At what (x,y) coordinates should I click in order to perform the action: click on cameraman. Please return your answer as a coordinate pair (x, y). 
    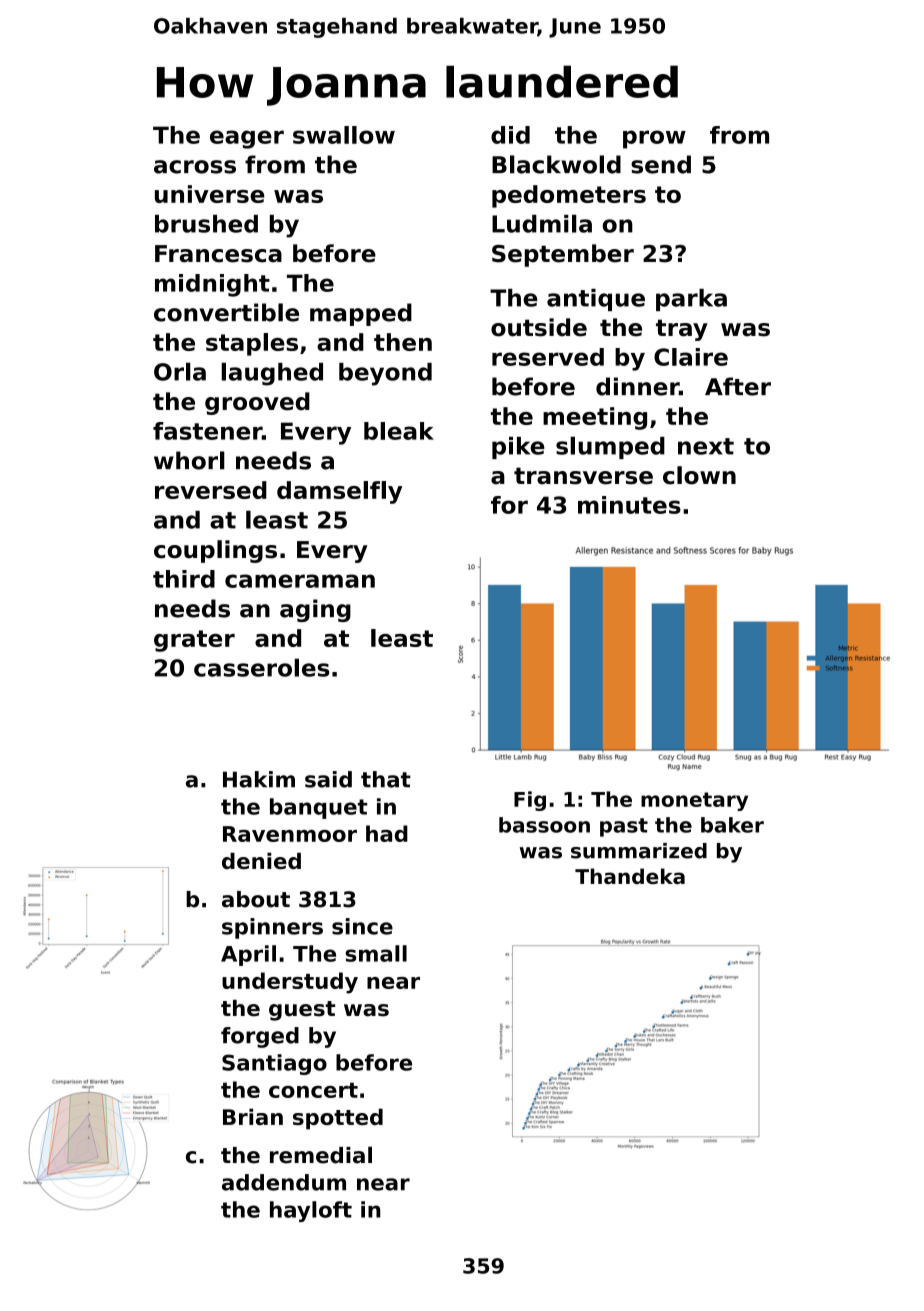
    Looking at the image, I should click on (300, 581).
